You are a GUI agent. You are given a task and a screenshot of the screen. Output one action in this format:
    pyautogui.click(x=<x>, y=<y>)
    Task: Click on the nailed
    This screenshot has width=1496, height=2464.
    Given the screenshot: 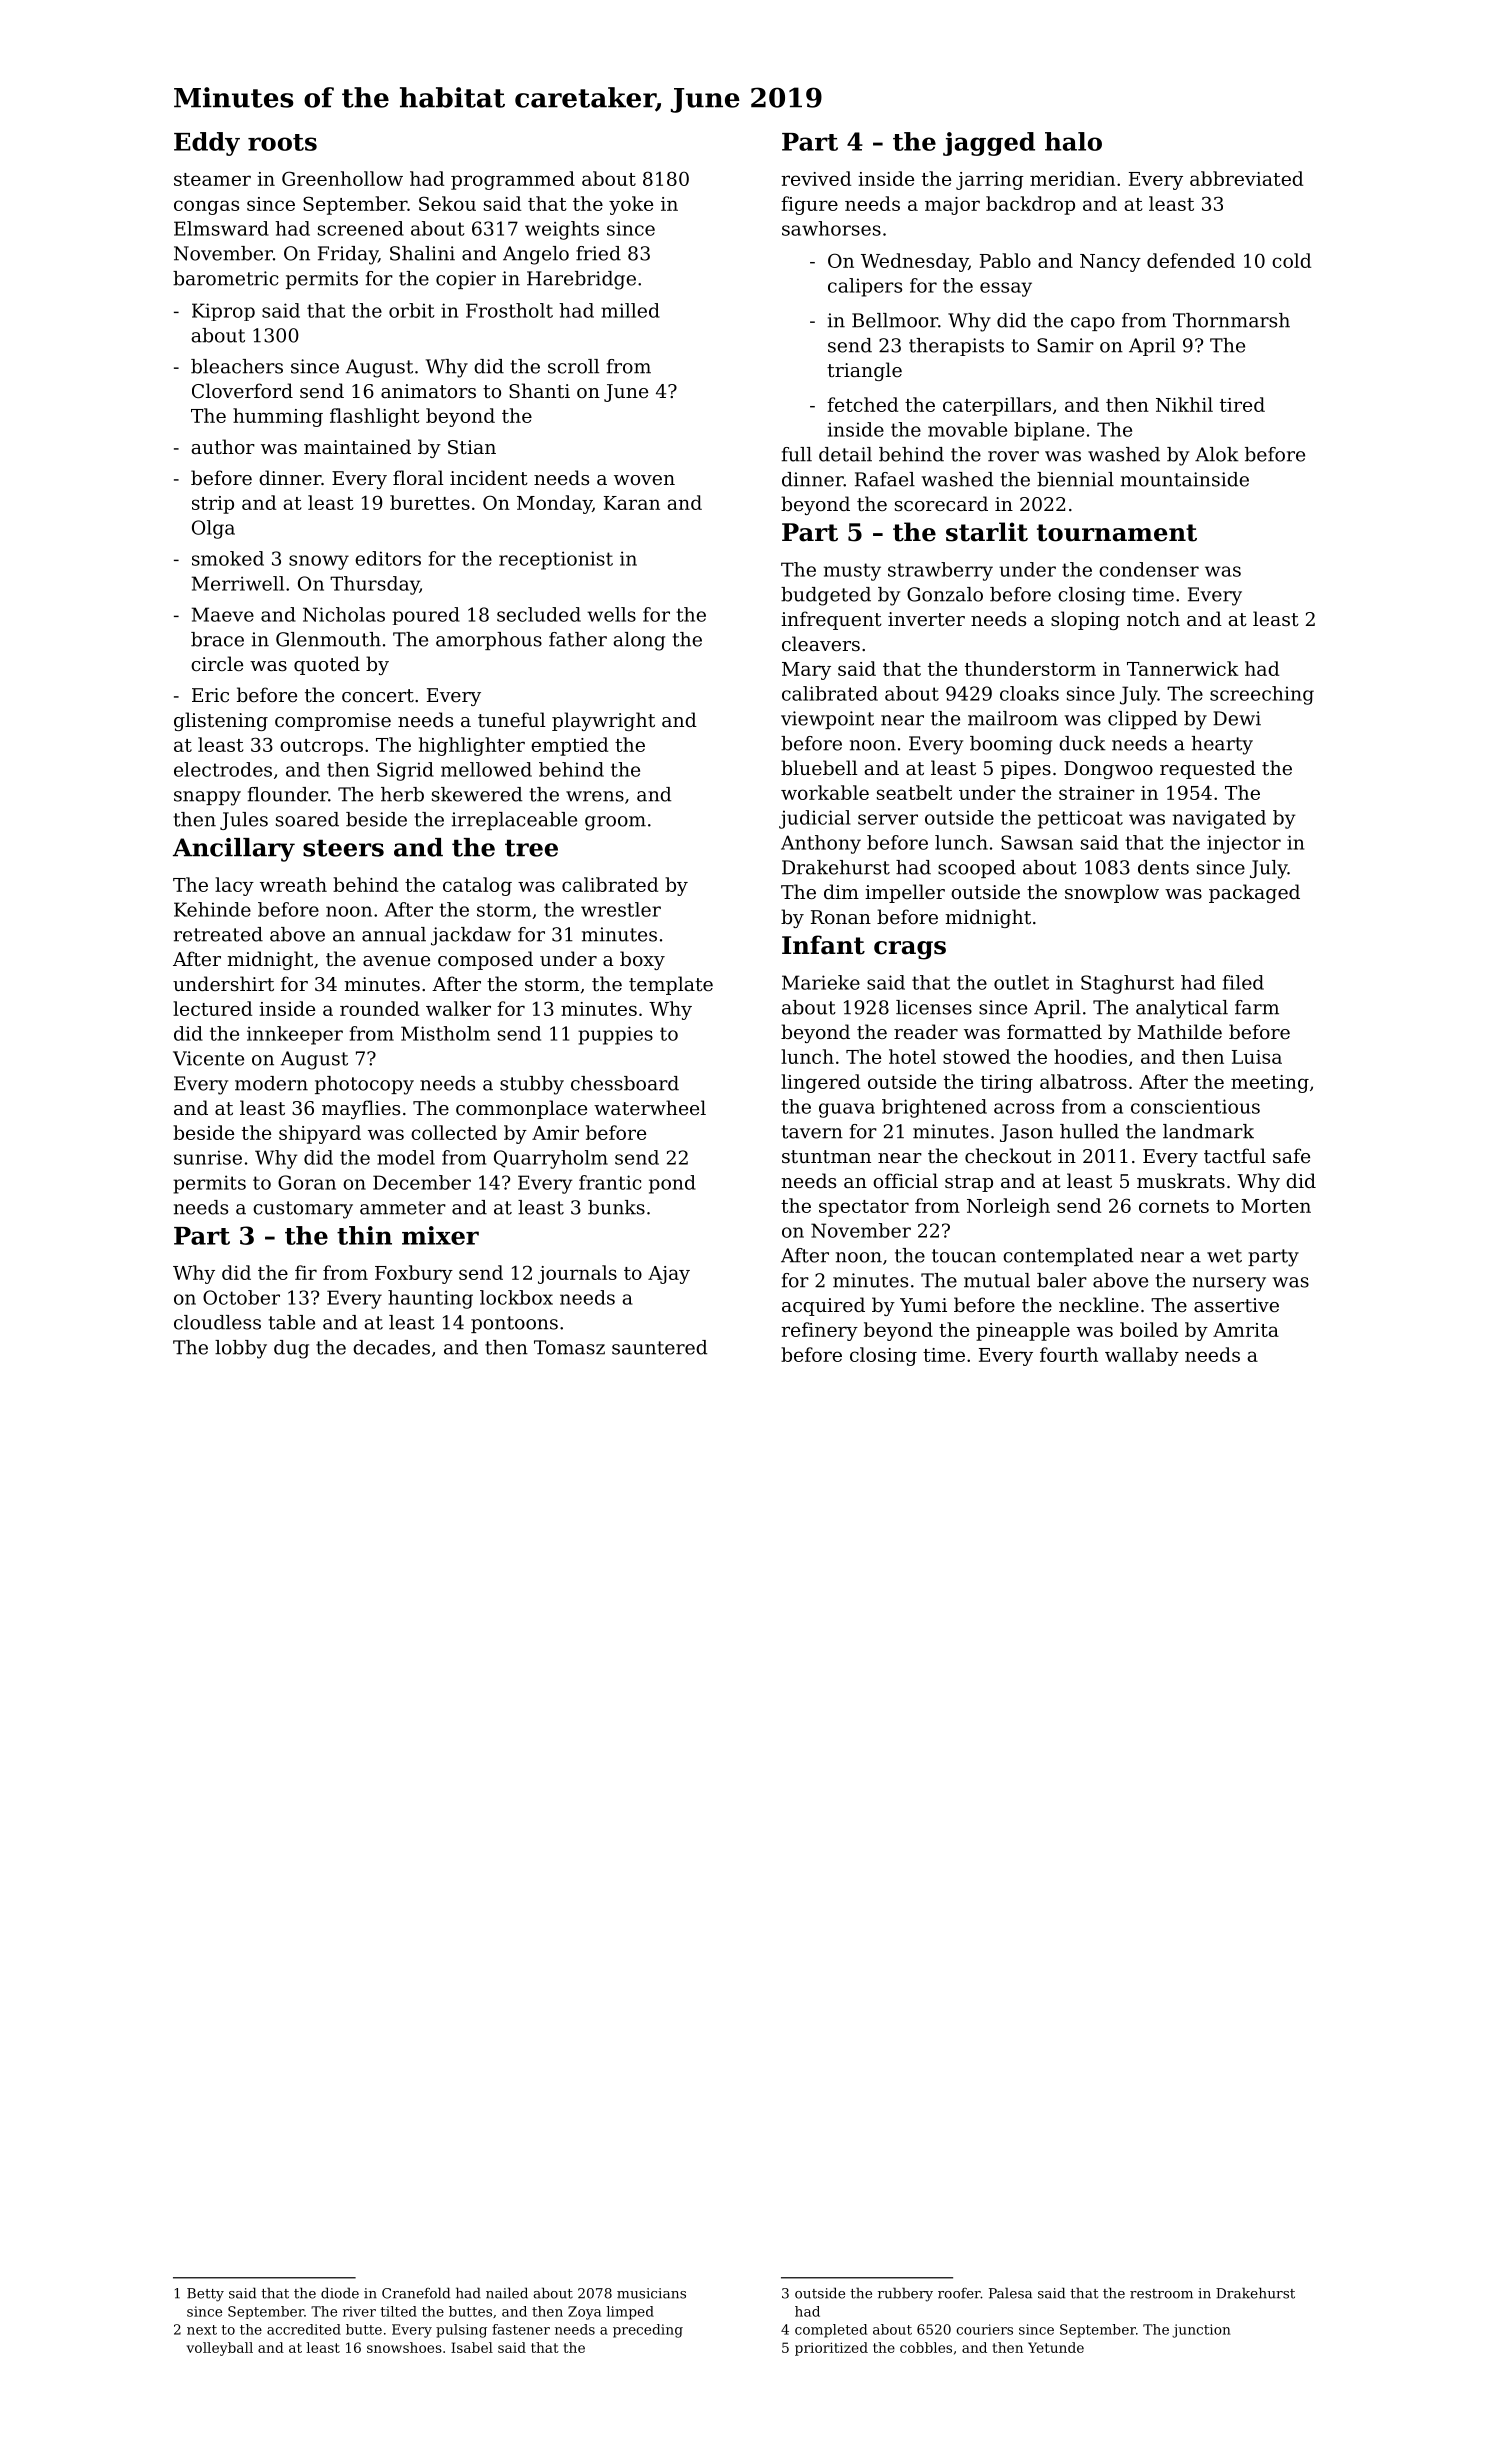 What is the action you would take?
    pyautogui.click(x=507, y=2293)
